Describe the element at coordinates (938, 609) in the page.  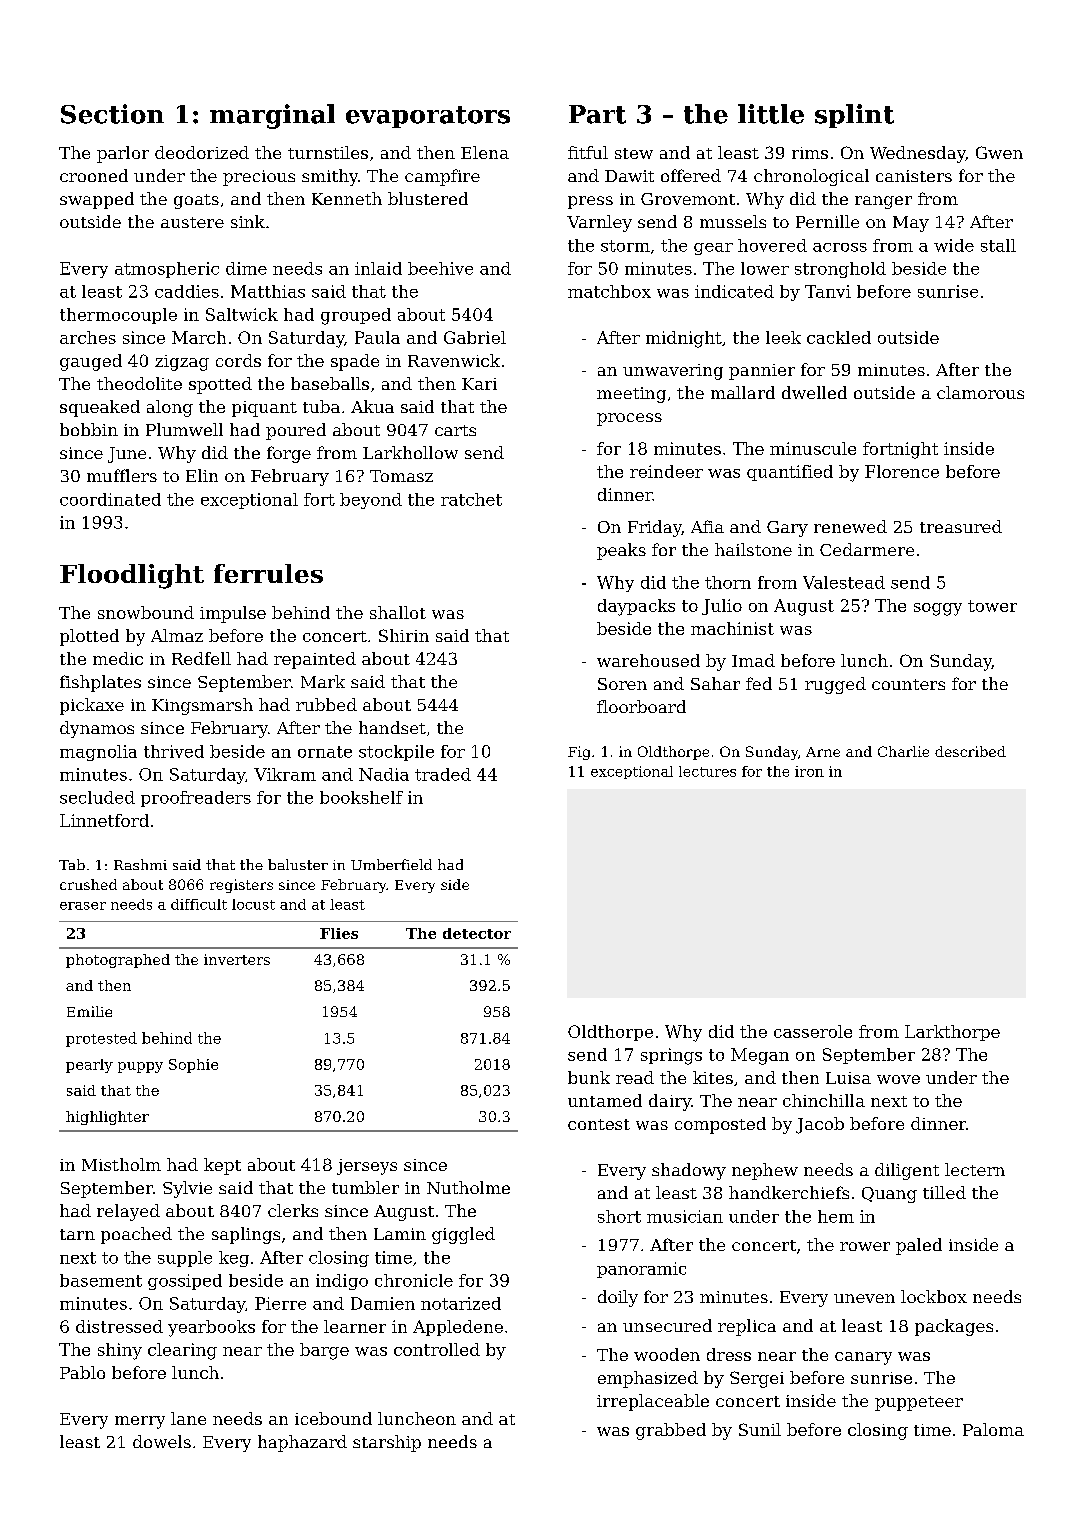
I see `soggy` at that location.
